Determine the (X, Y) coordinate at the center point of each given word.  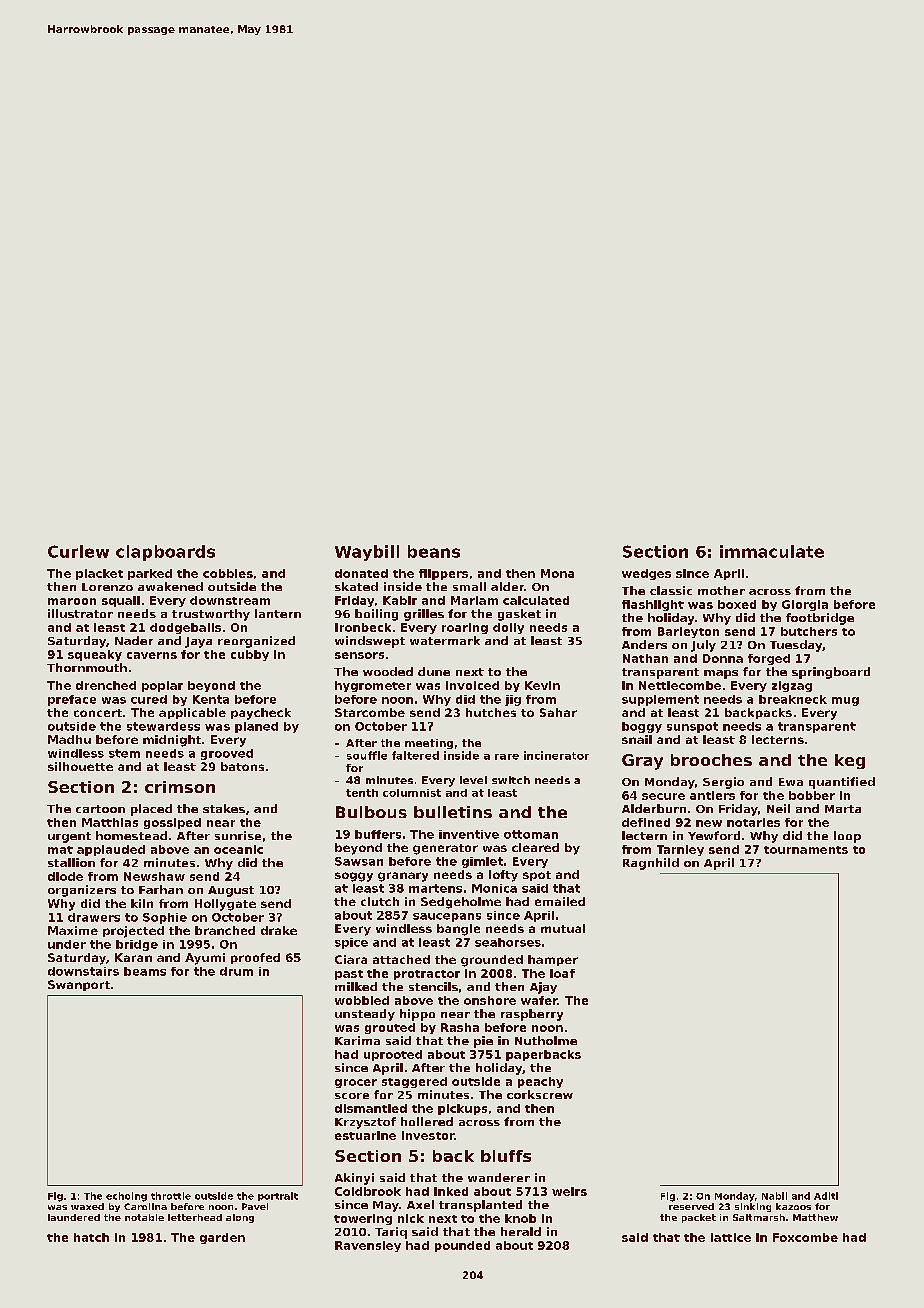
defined (646, 822)
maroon (72, 601)
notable (144, 1217)
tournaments (806, 850)
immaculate (772, 551)
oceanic (238, 849)
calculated (536, 600)
